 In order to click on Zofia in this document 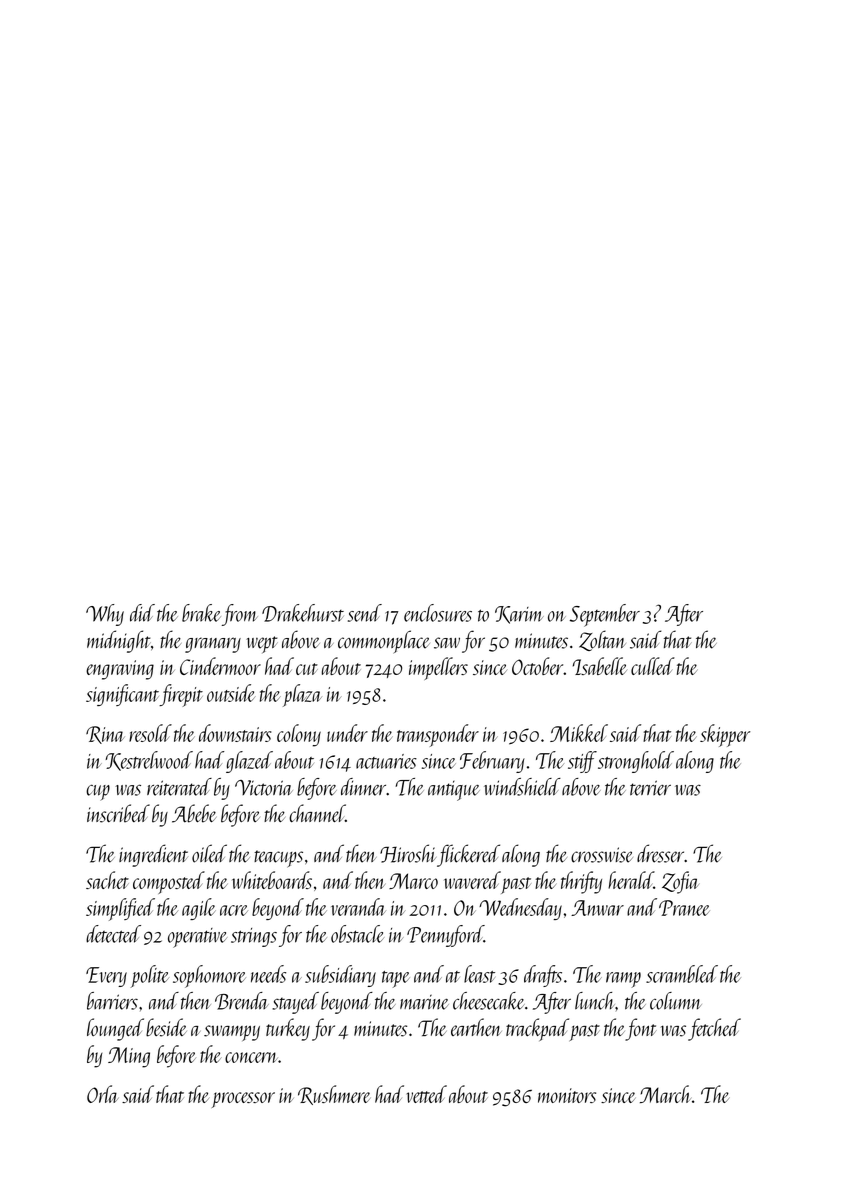, I will do `click(680, 882)`.
